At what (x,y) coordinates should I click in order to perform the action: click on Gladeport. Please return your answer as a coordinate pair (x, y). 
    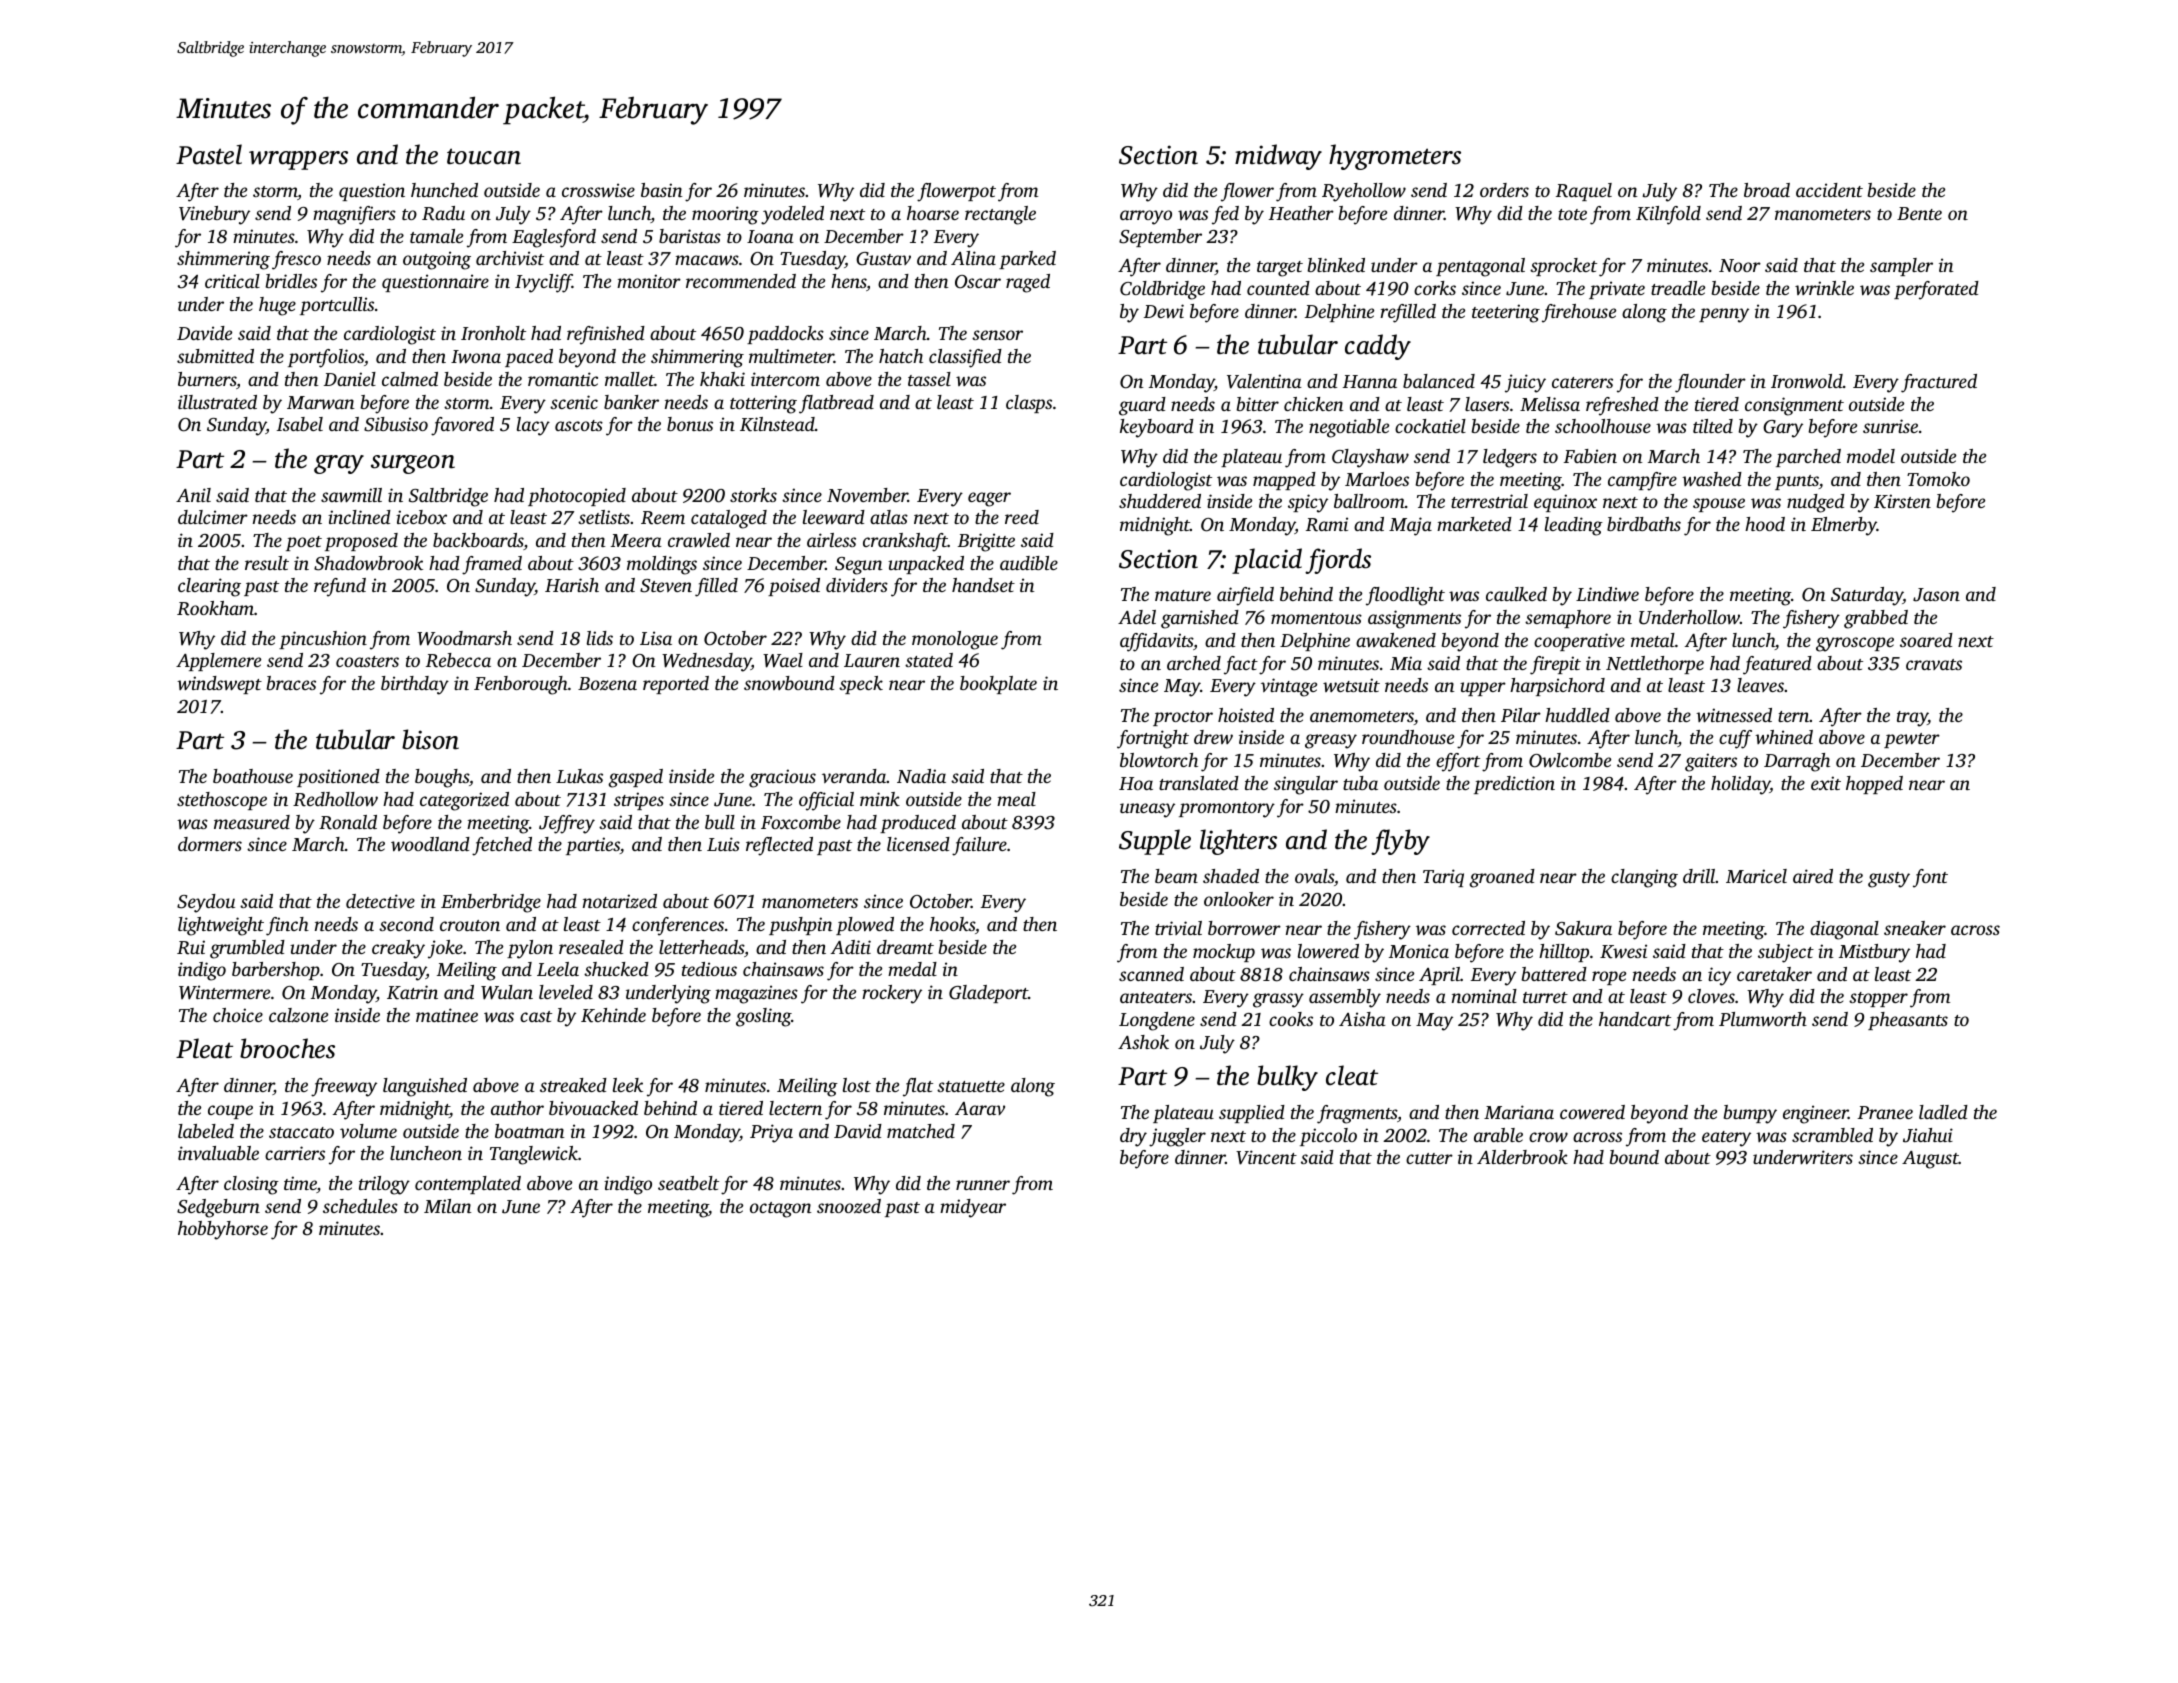
    Looking at the image, I should click on (988, 994).
